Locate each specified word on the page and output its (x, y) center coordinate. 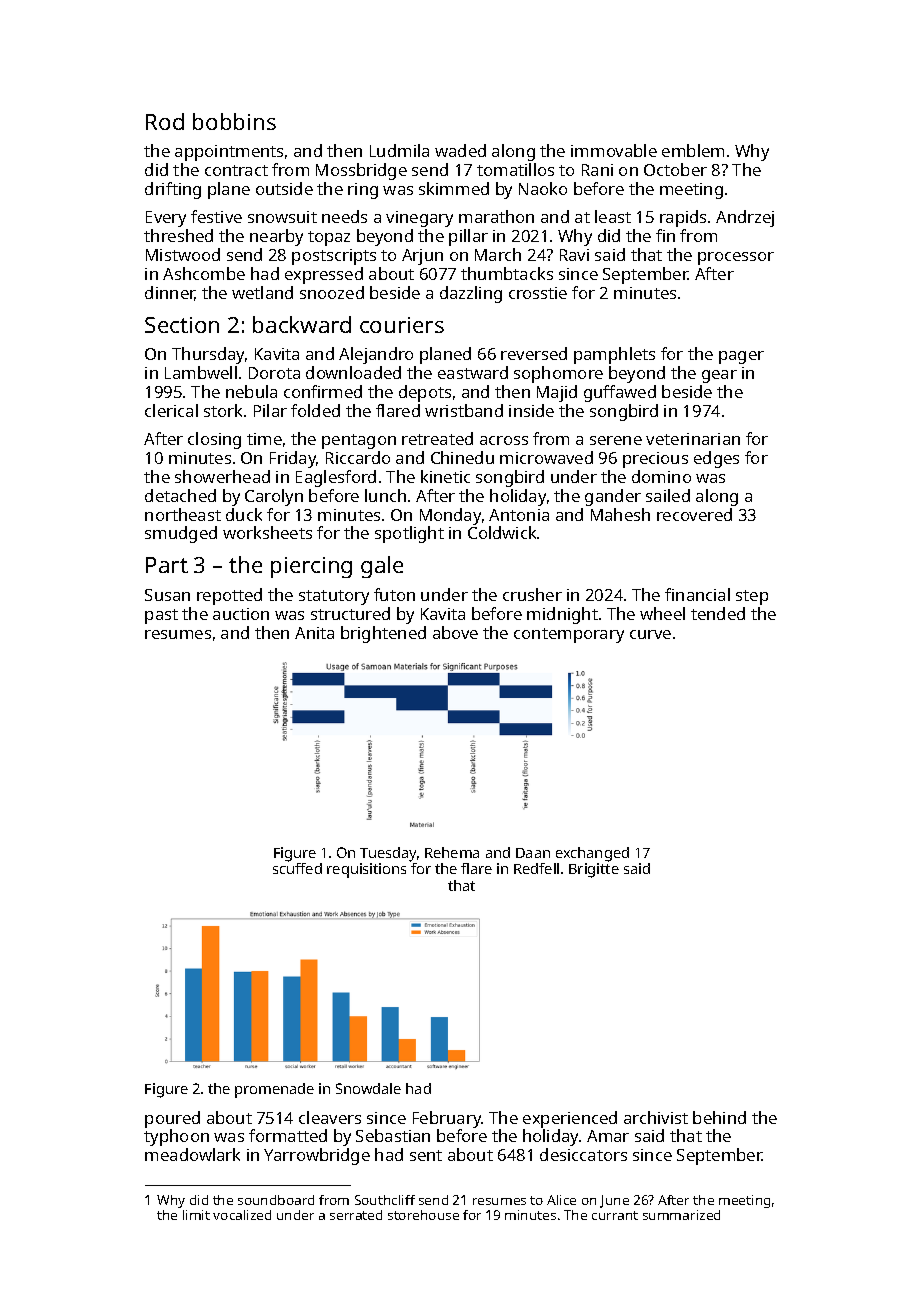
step (752, 597)
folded (315, 410)
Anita (314, 633)
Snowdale (368, 1088)
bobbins (234, 121)
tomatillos (515, 169)
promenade (274, 1090)
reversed (534, 353)
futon (394, 594)
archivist (656, 1117)
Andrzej (745, 218)
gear (719, 376)
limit (196, 1215)
